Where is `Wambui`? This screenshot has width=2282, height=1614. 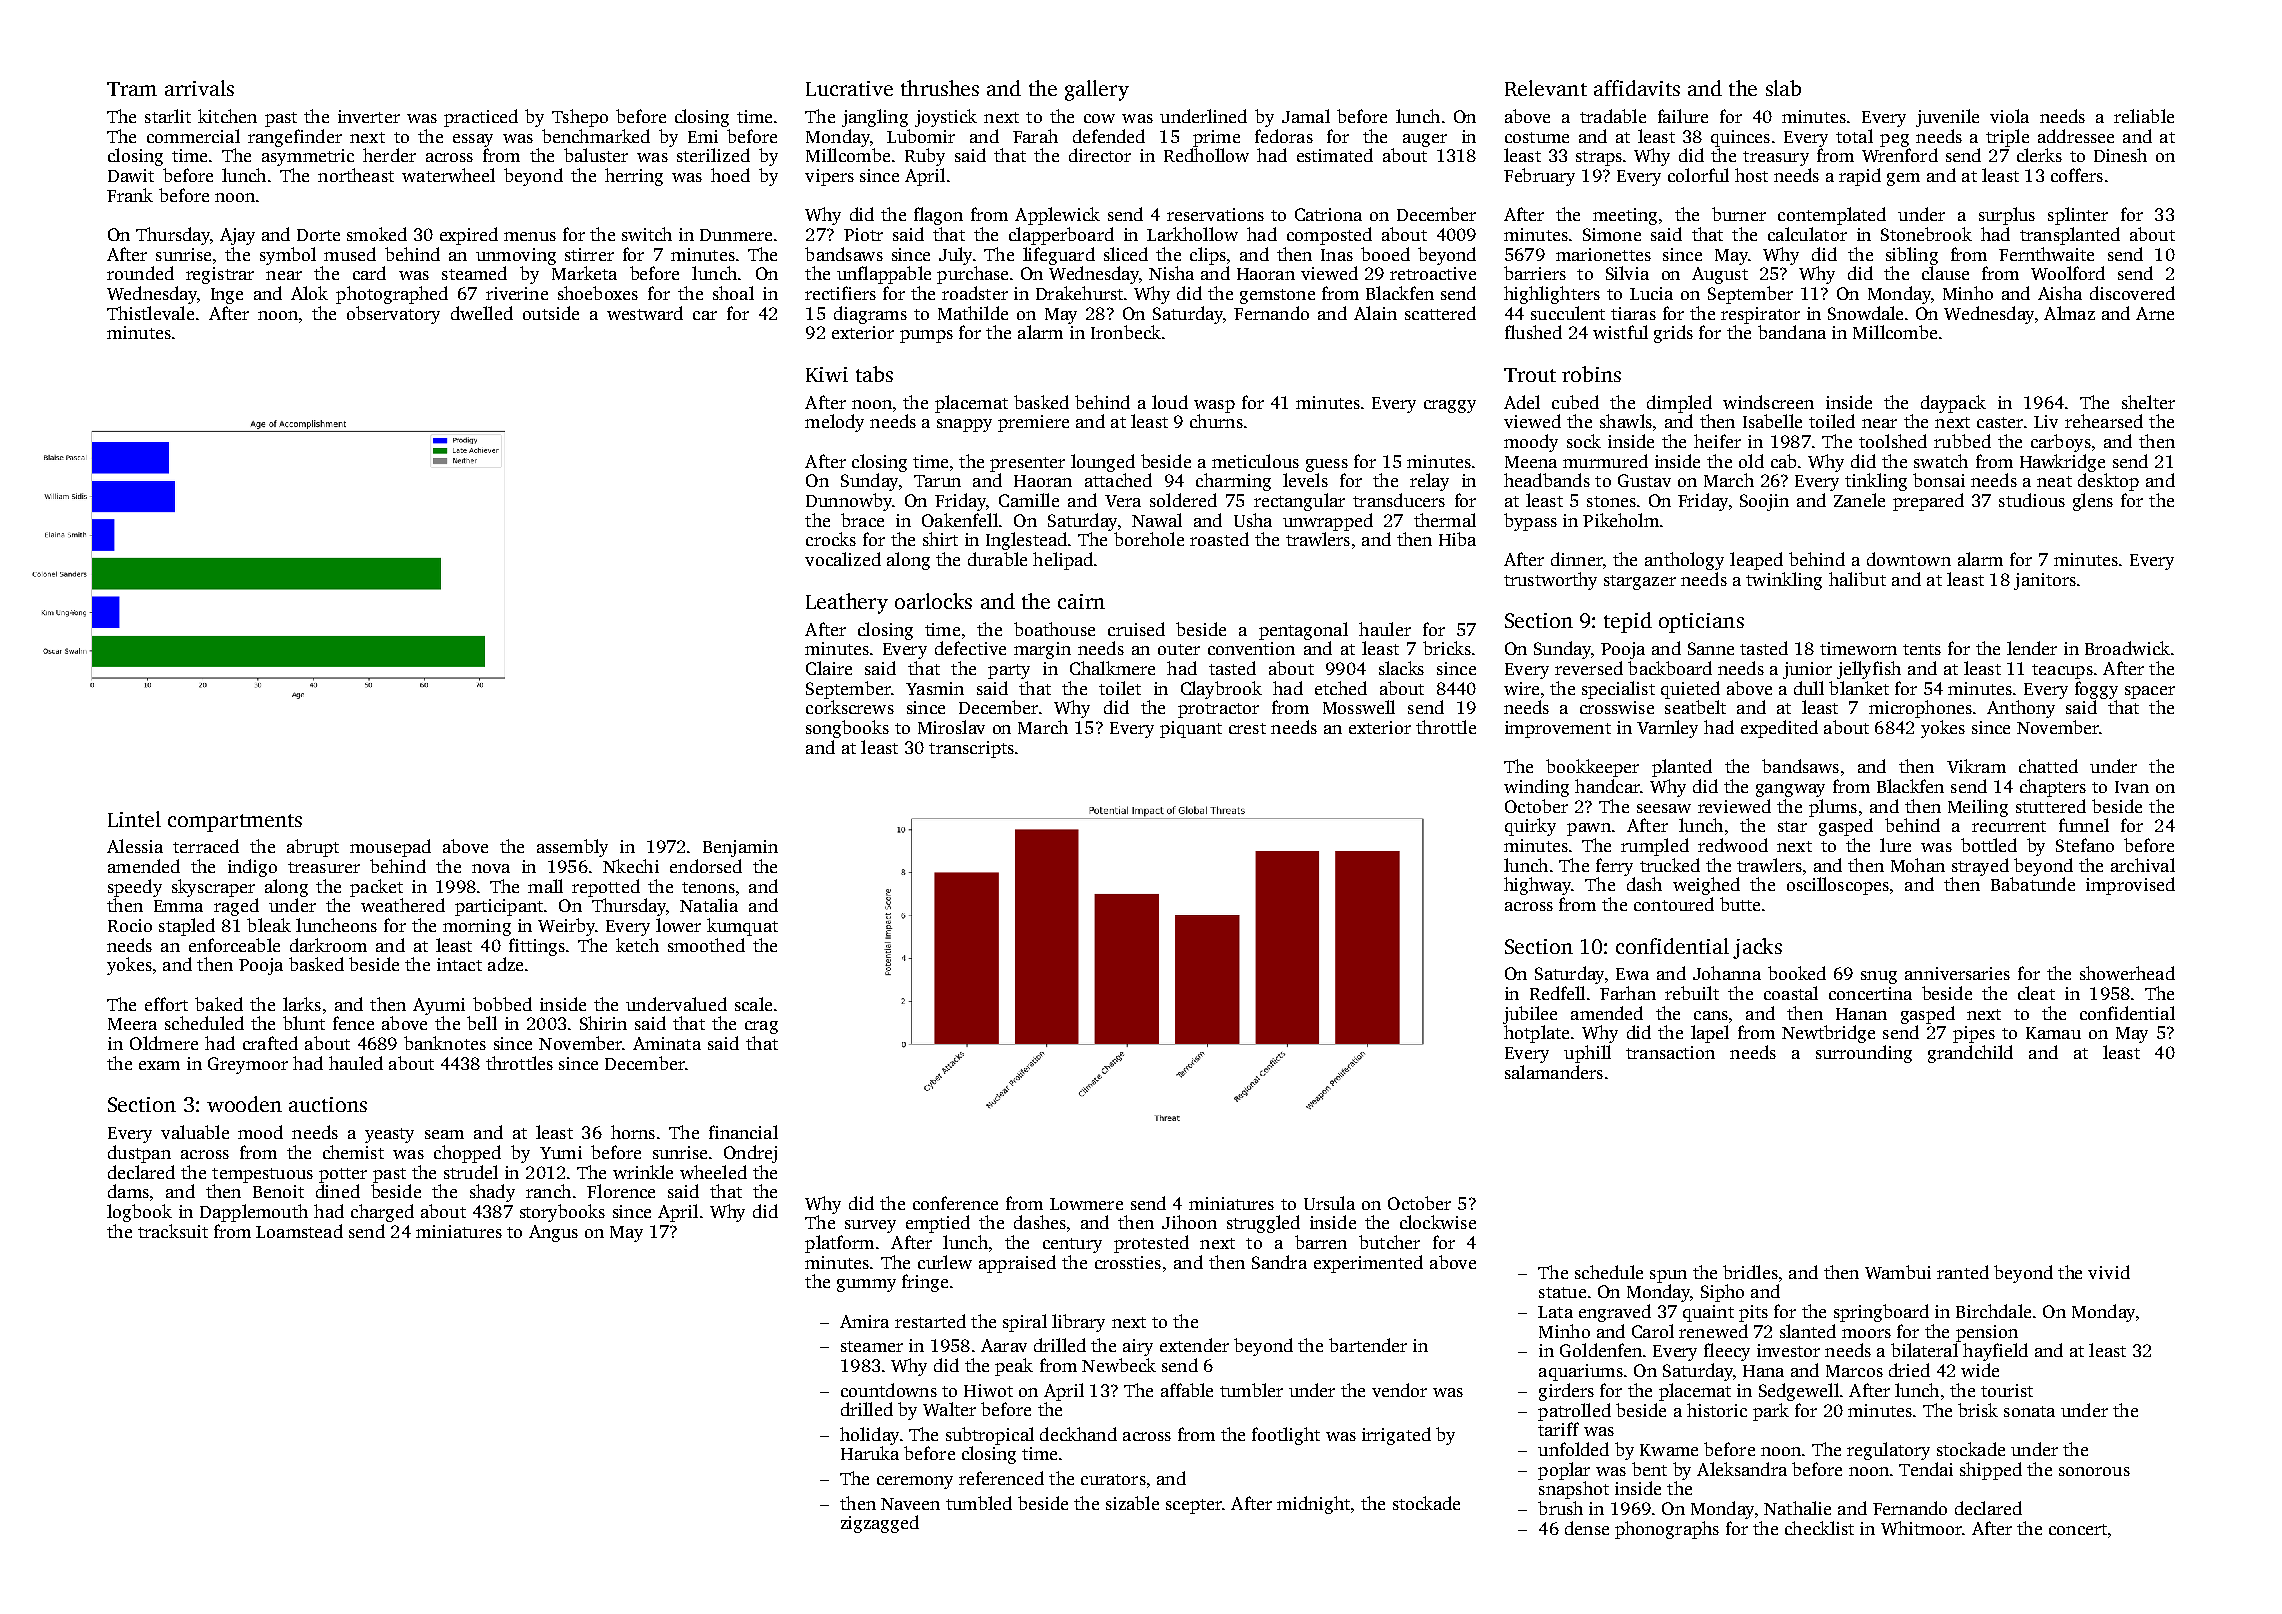
Wambui is located at coordinates (1898, 1272).
